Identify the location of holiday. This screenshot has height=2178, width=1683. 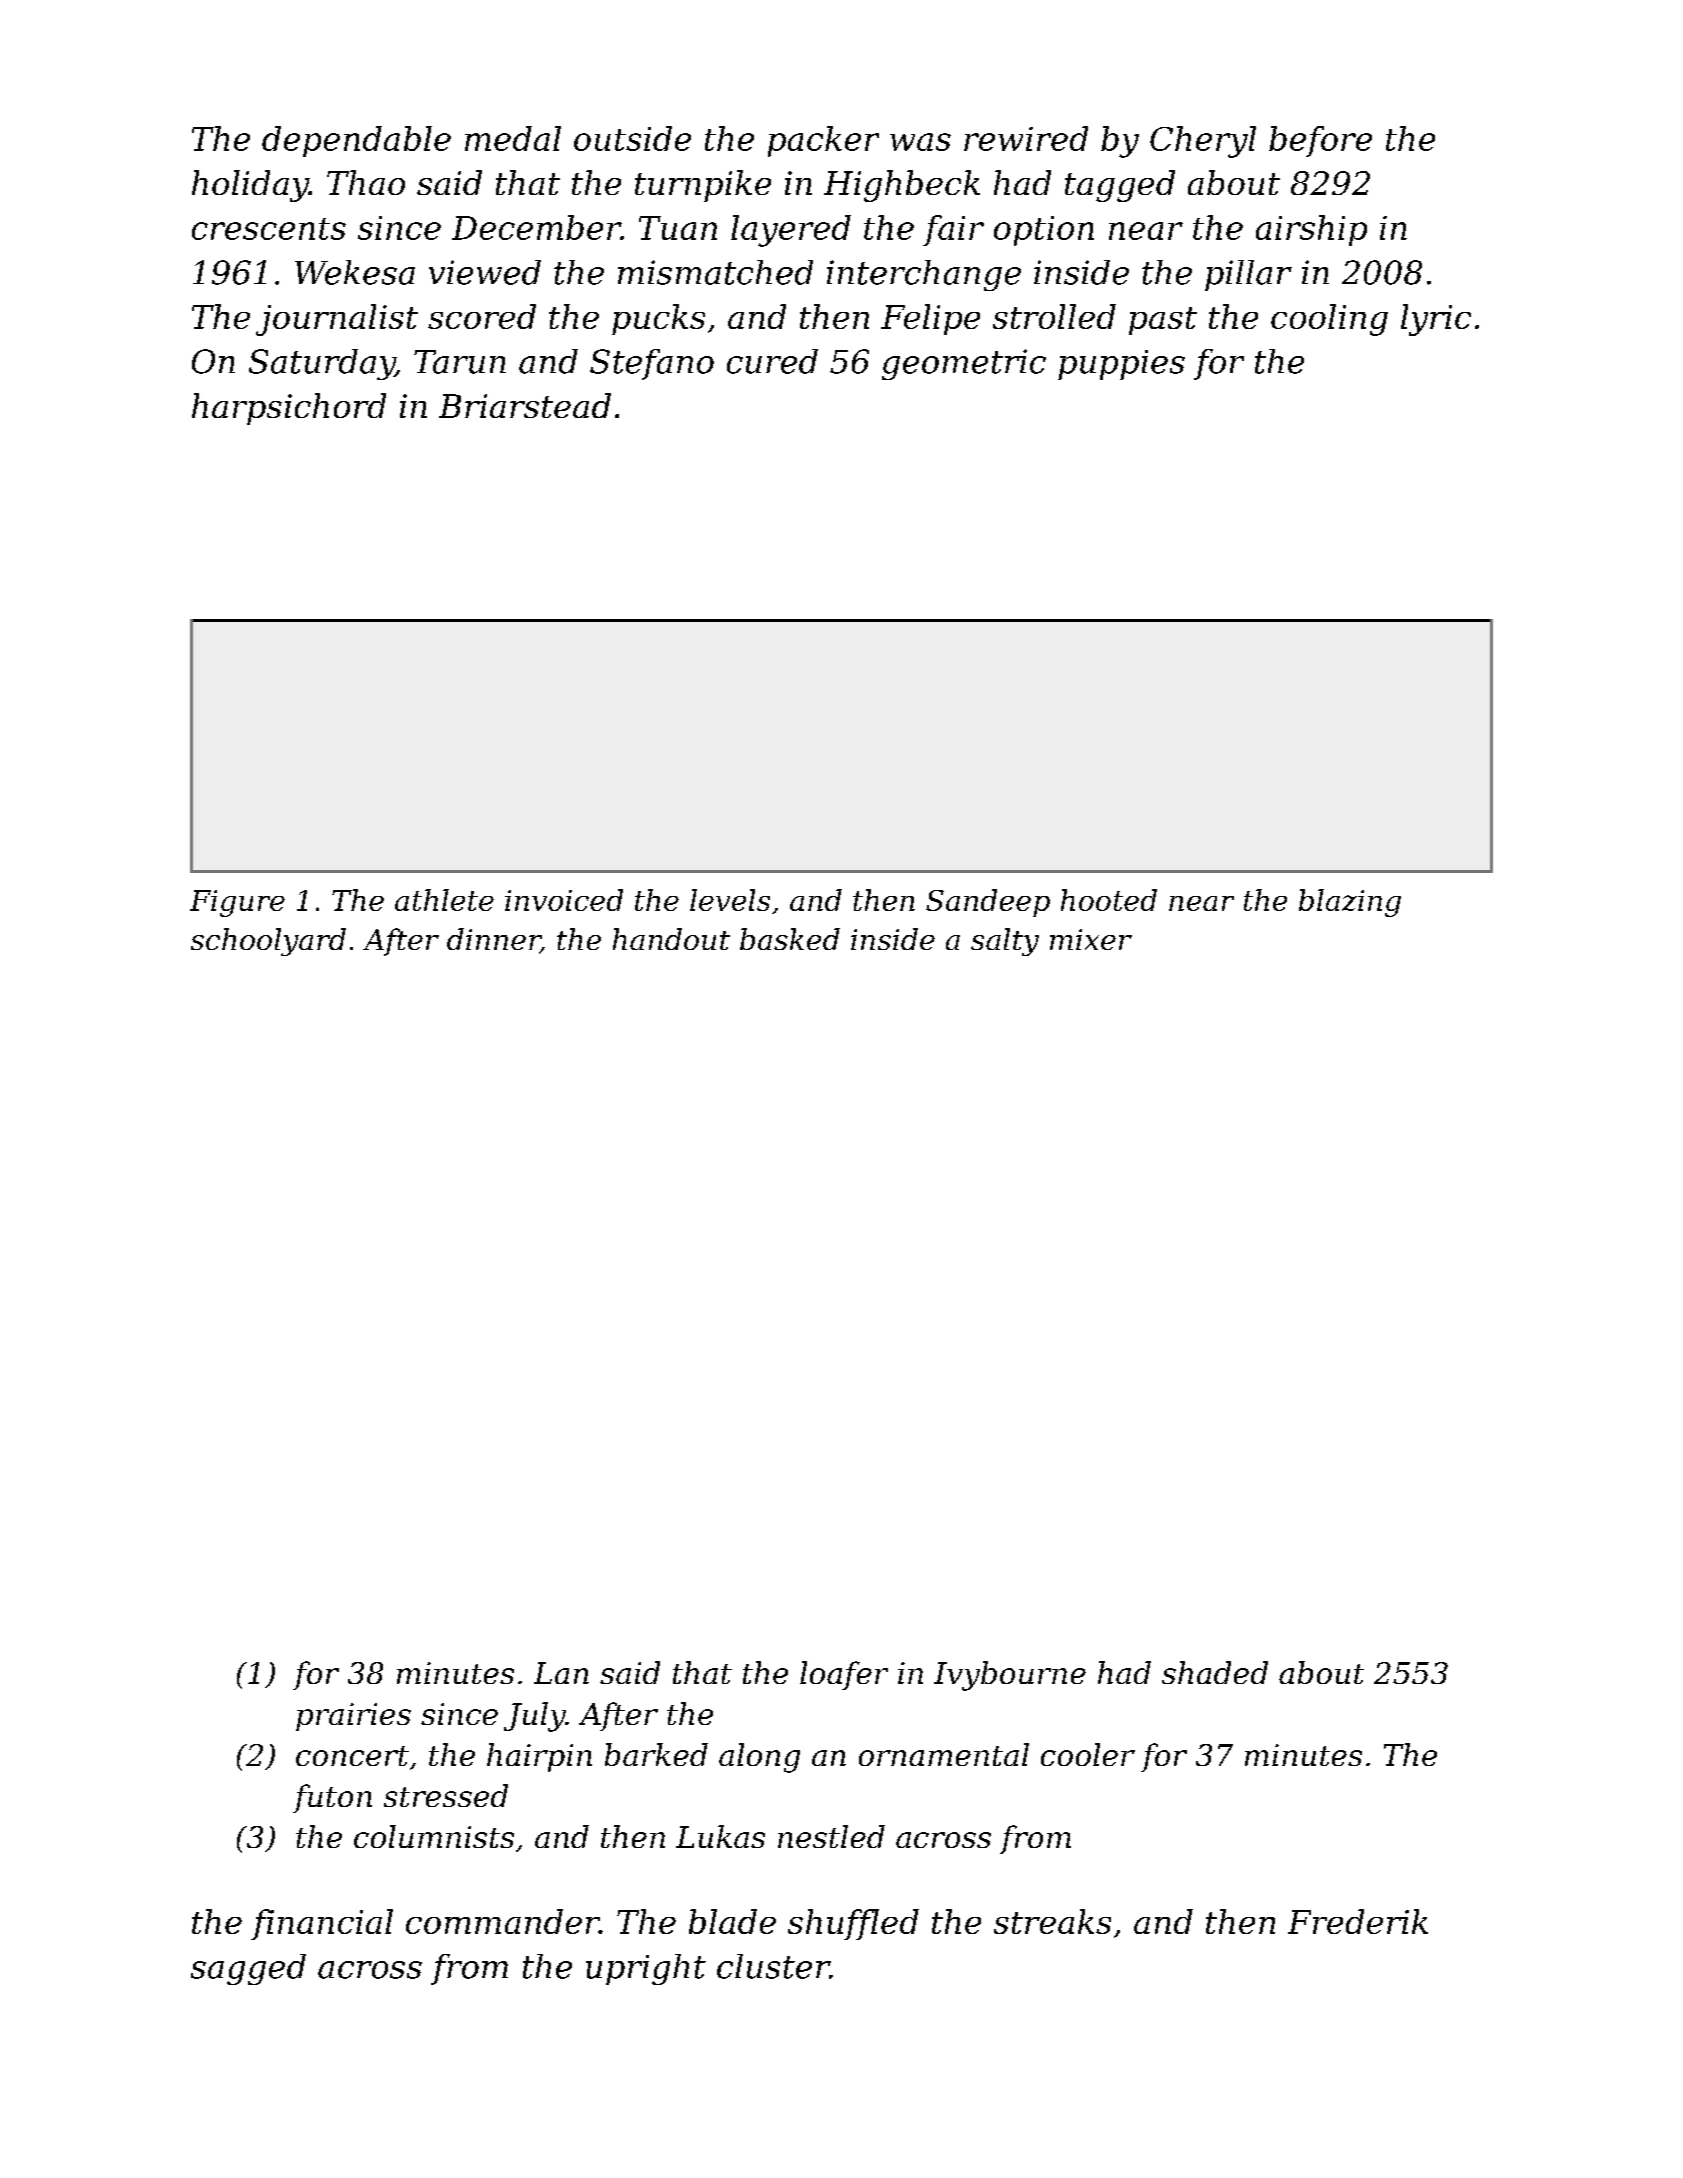
(250, 186).
